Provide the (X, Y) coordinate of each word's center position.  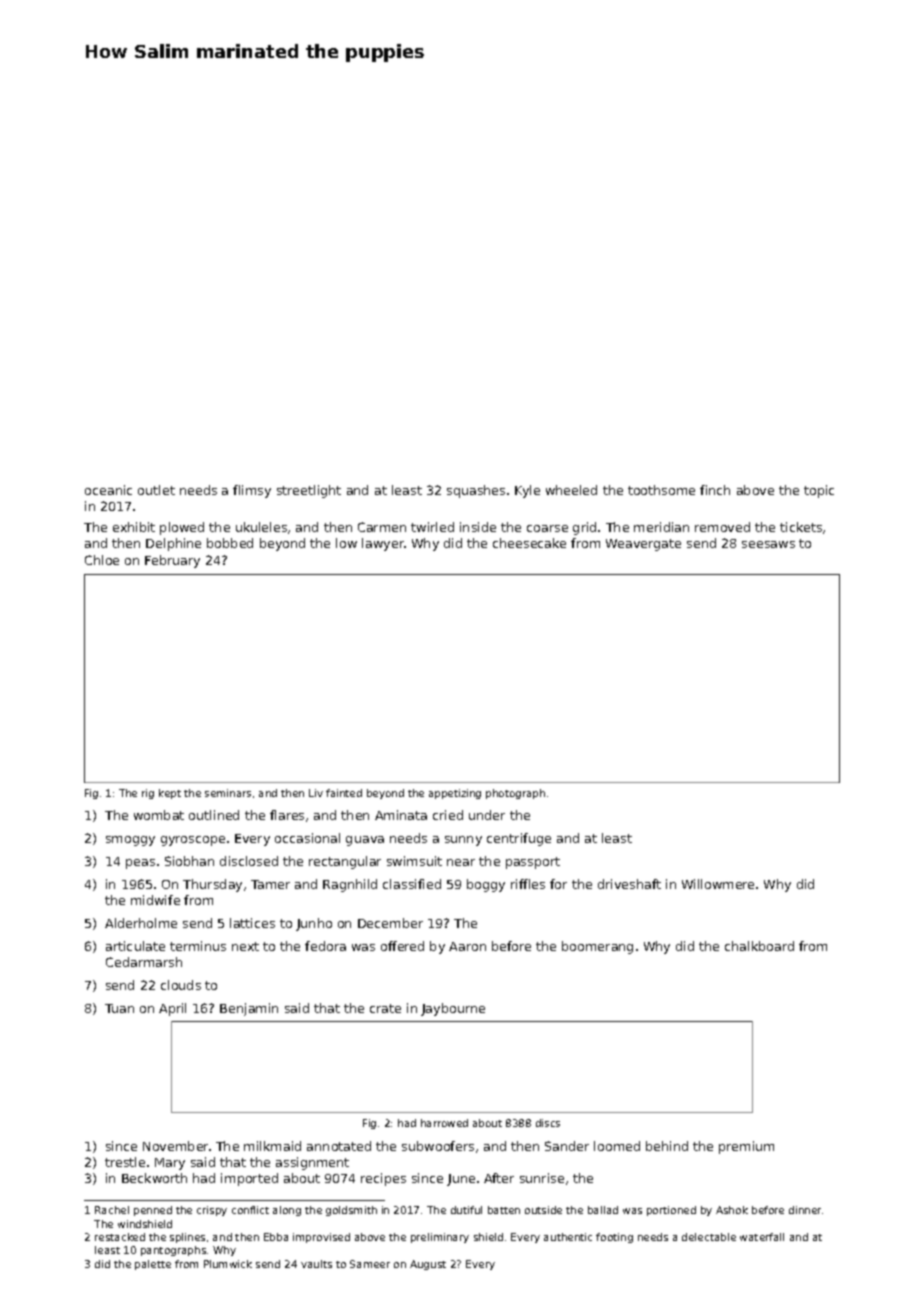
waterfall (762, 1237)
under (487, 815)
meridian (661, 527)
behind (667, 1146)
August (428, 1265)
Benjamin (249, 1009)
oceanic (108, 490)
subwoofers (438, 1146)
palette (153, 1265)
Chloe (102, 560)
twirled (432, 527)
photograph (515, 794)
